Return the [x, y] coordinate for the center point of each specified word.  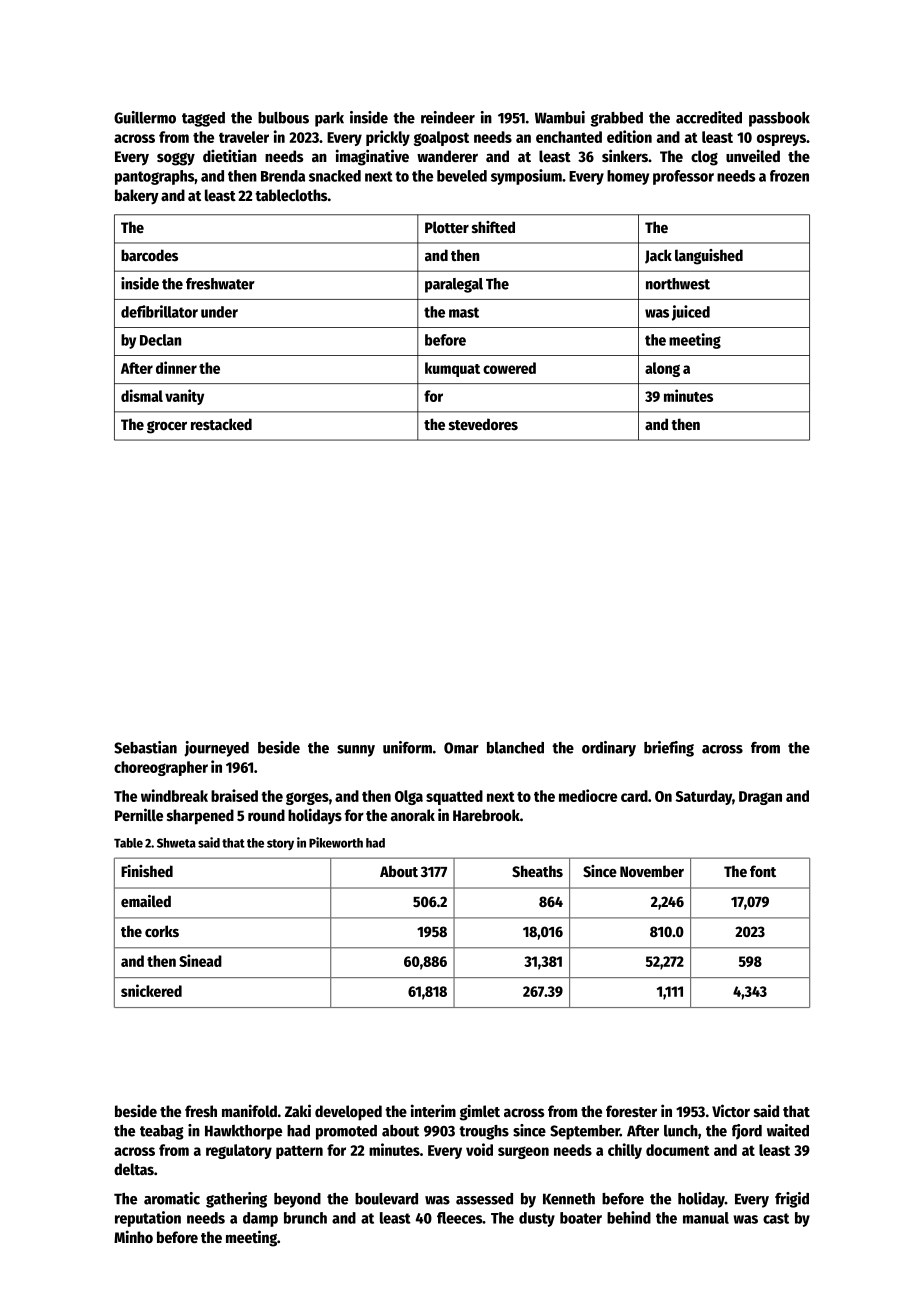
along [662, 369]
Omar [461, 748]
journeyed [216, 749]
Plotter [447, 227]
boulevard [386, 1199]
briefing [669, 749]
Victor [731, 1110]
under [219, 312]
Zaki [298, 1110]
